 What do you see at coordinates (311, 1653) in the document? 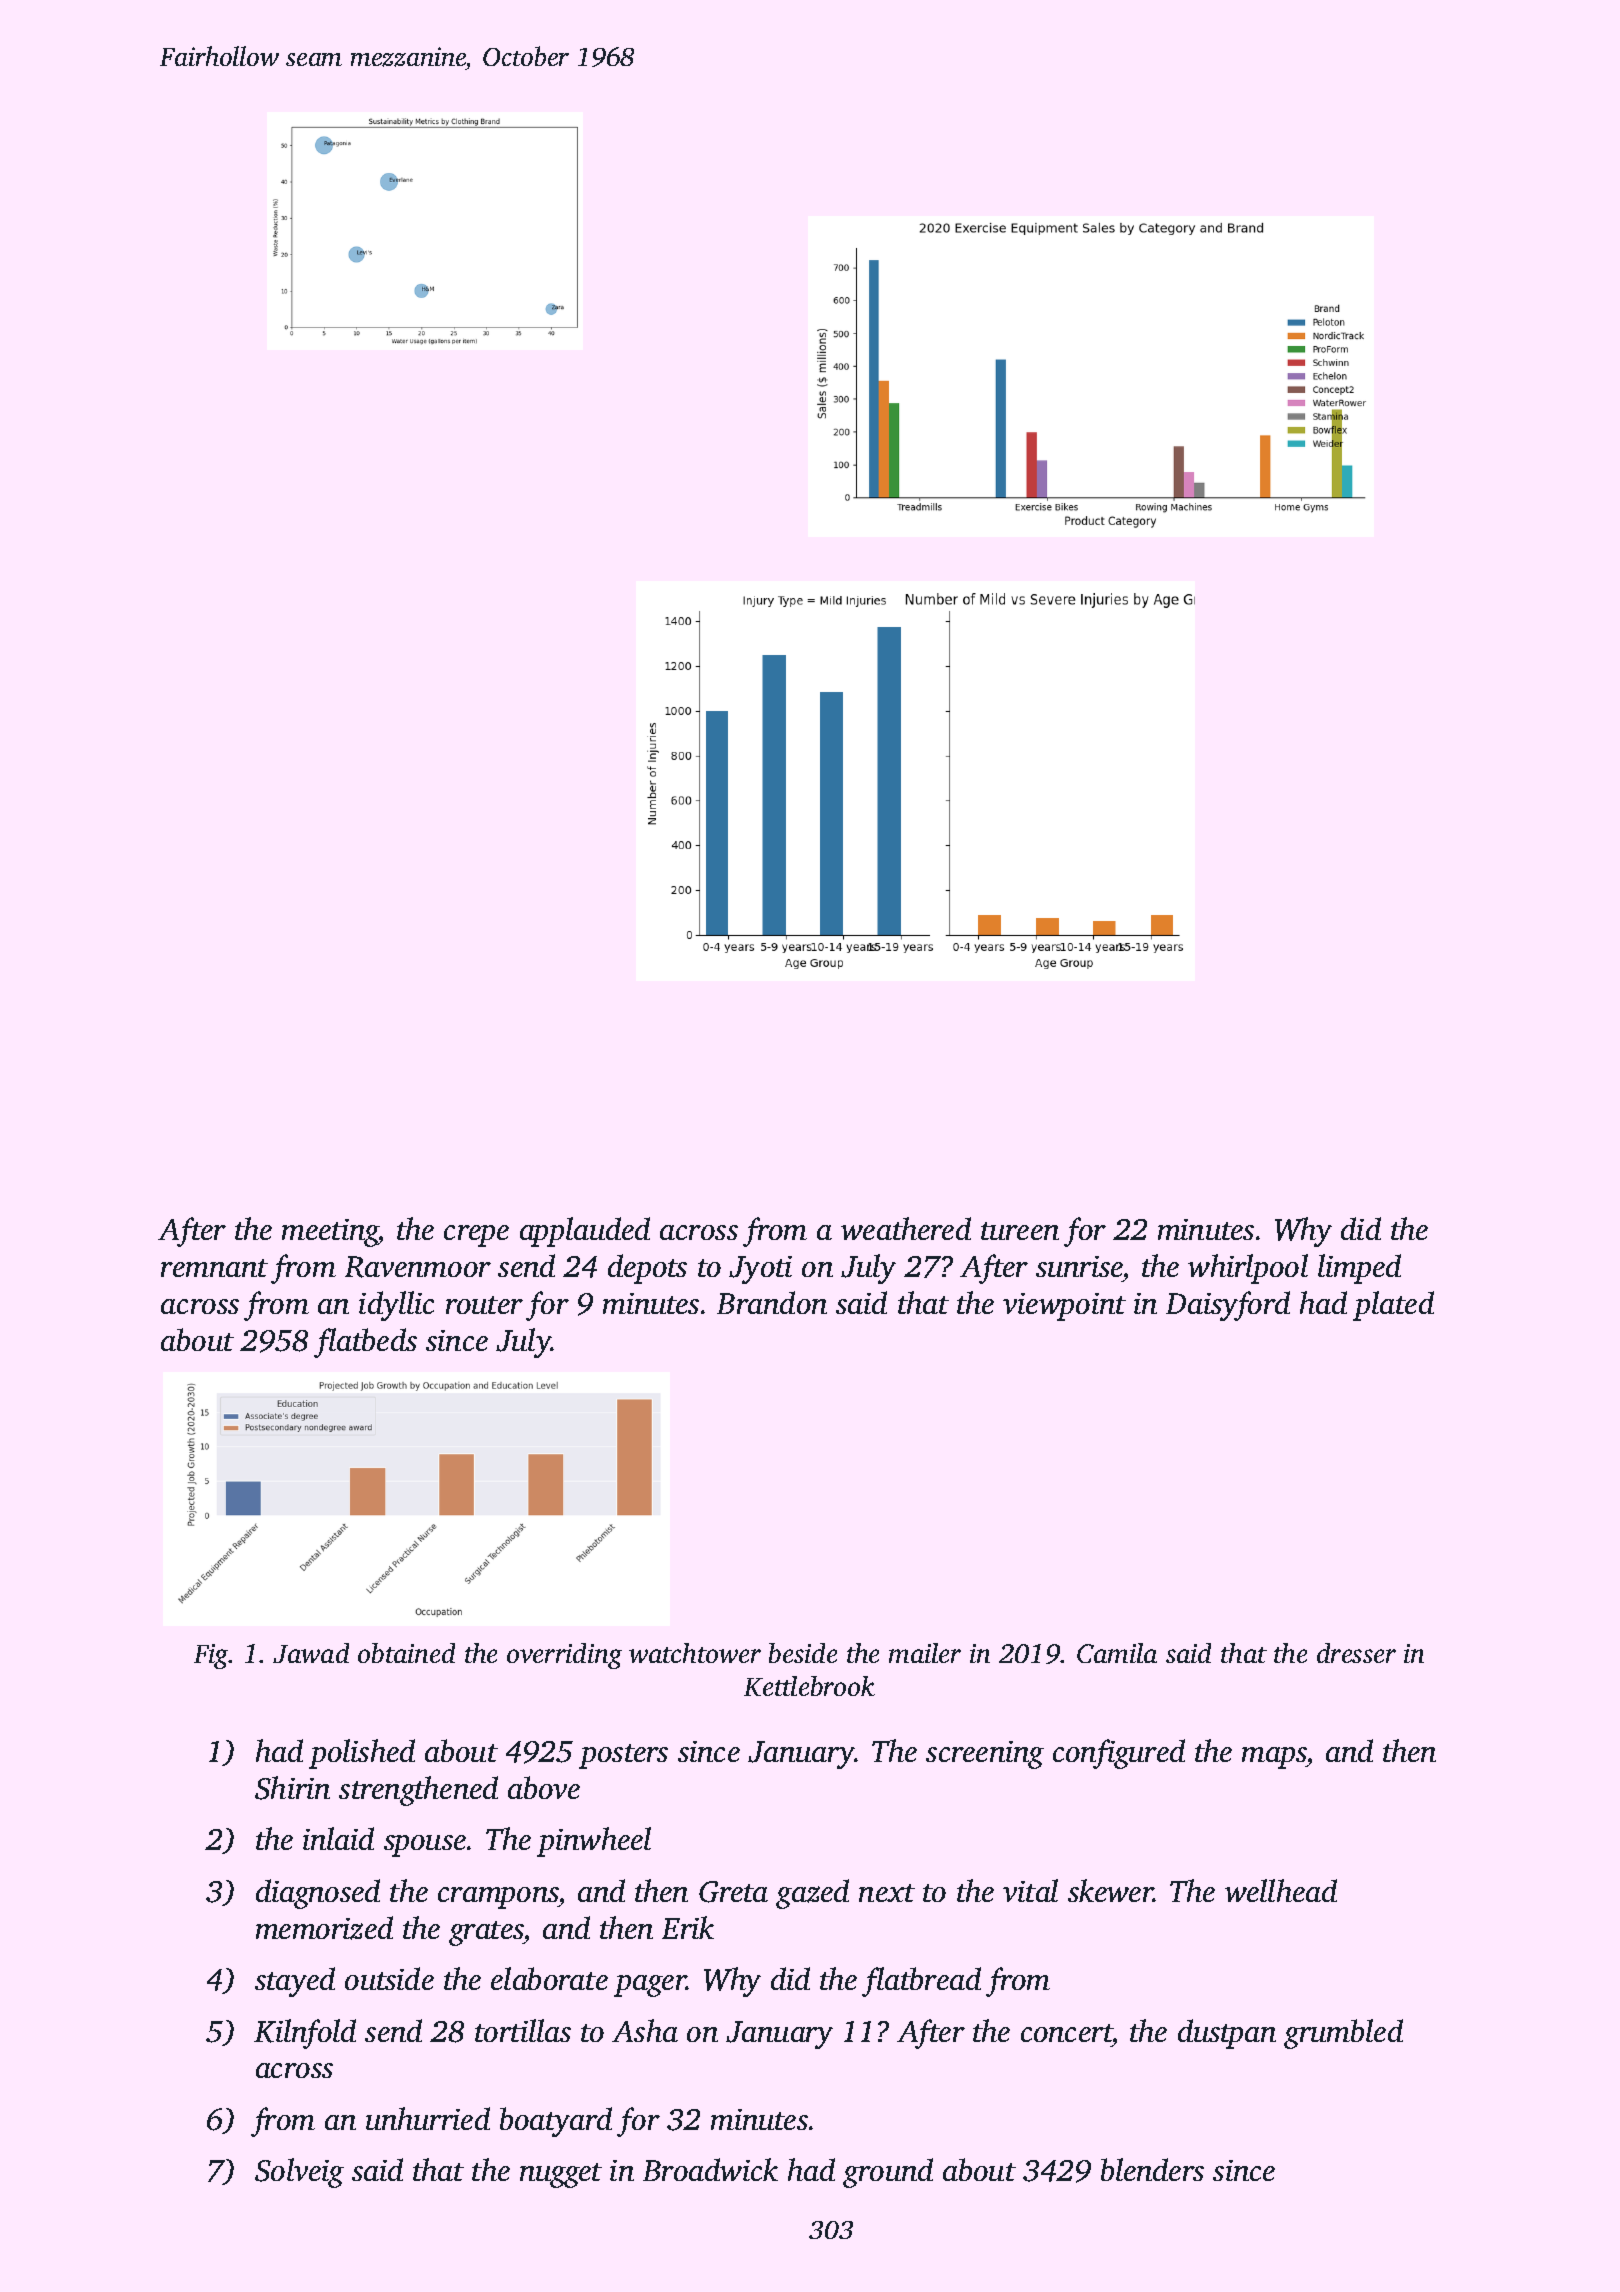
I see `Jawad` at bounding box center [311, 1653].
